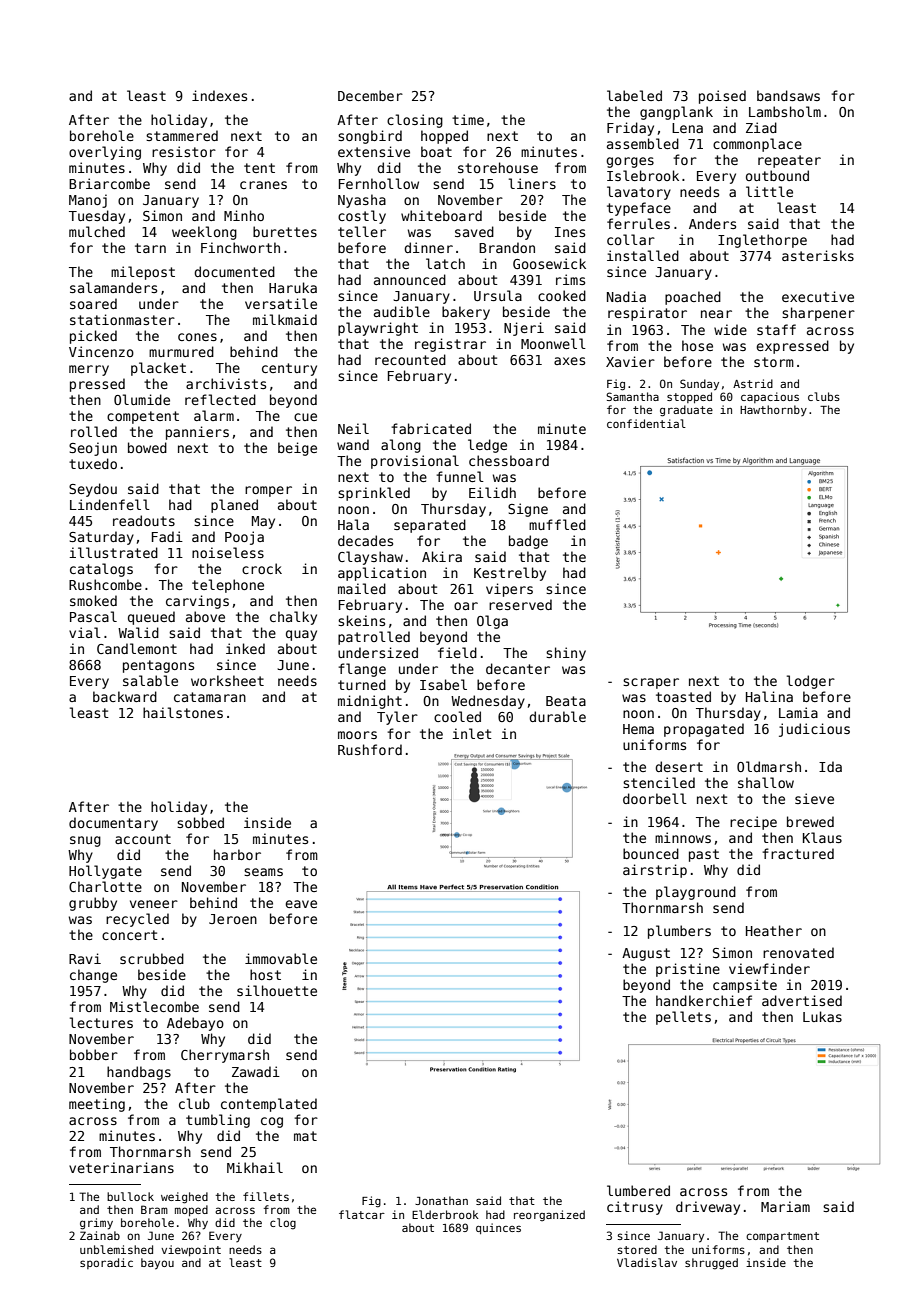 The image size is (924, 1308). What do you see at coordinates (549, 1215) in the image?
I see `reorganized` at bounding box center [549, 1215].
